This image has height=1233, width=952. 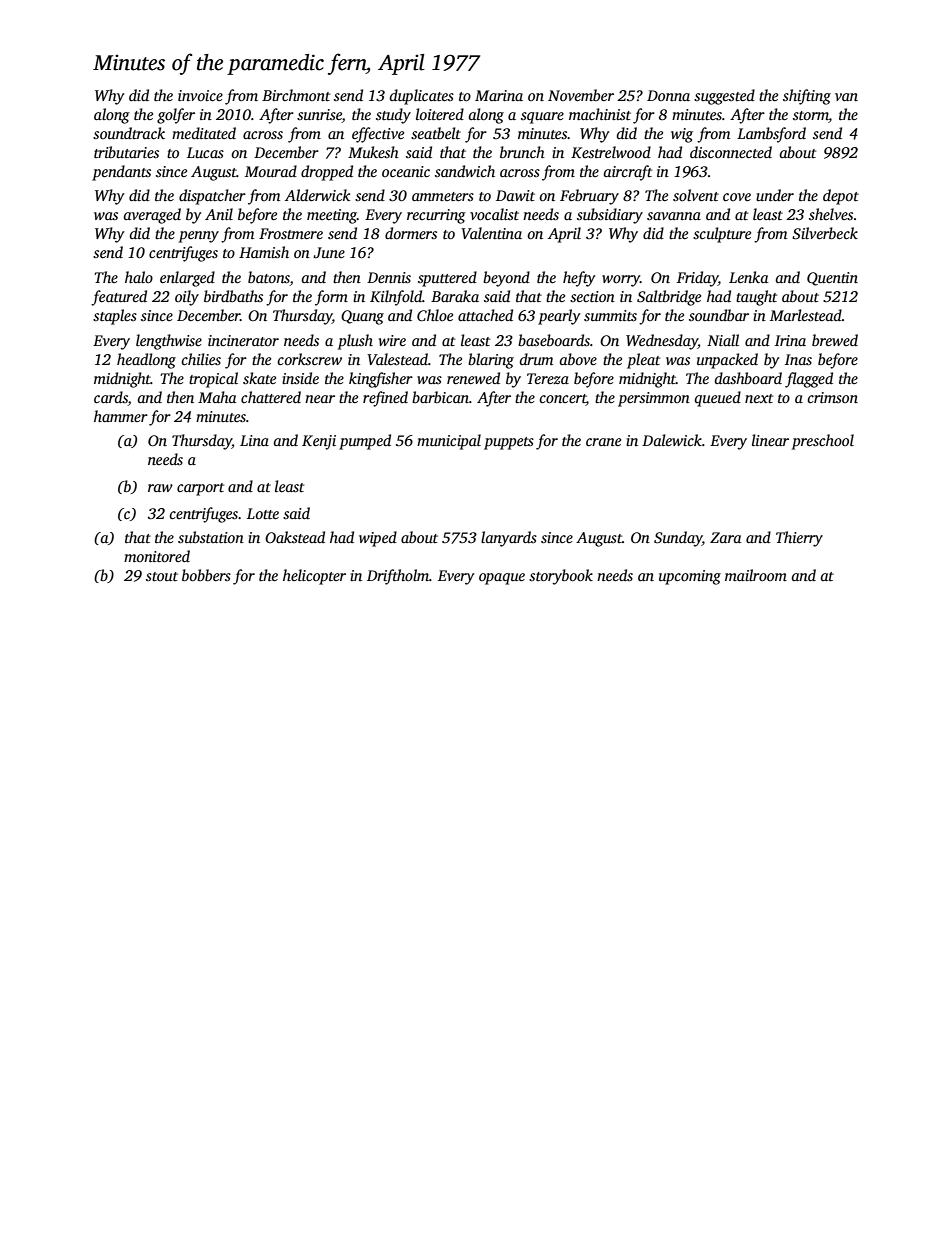 I want to click on Quentin, so click(x=832, y=279).
